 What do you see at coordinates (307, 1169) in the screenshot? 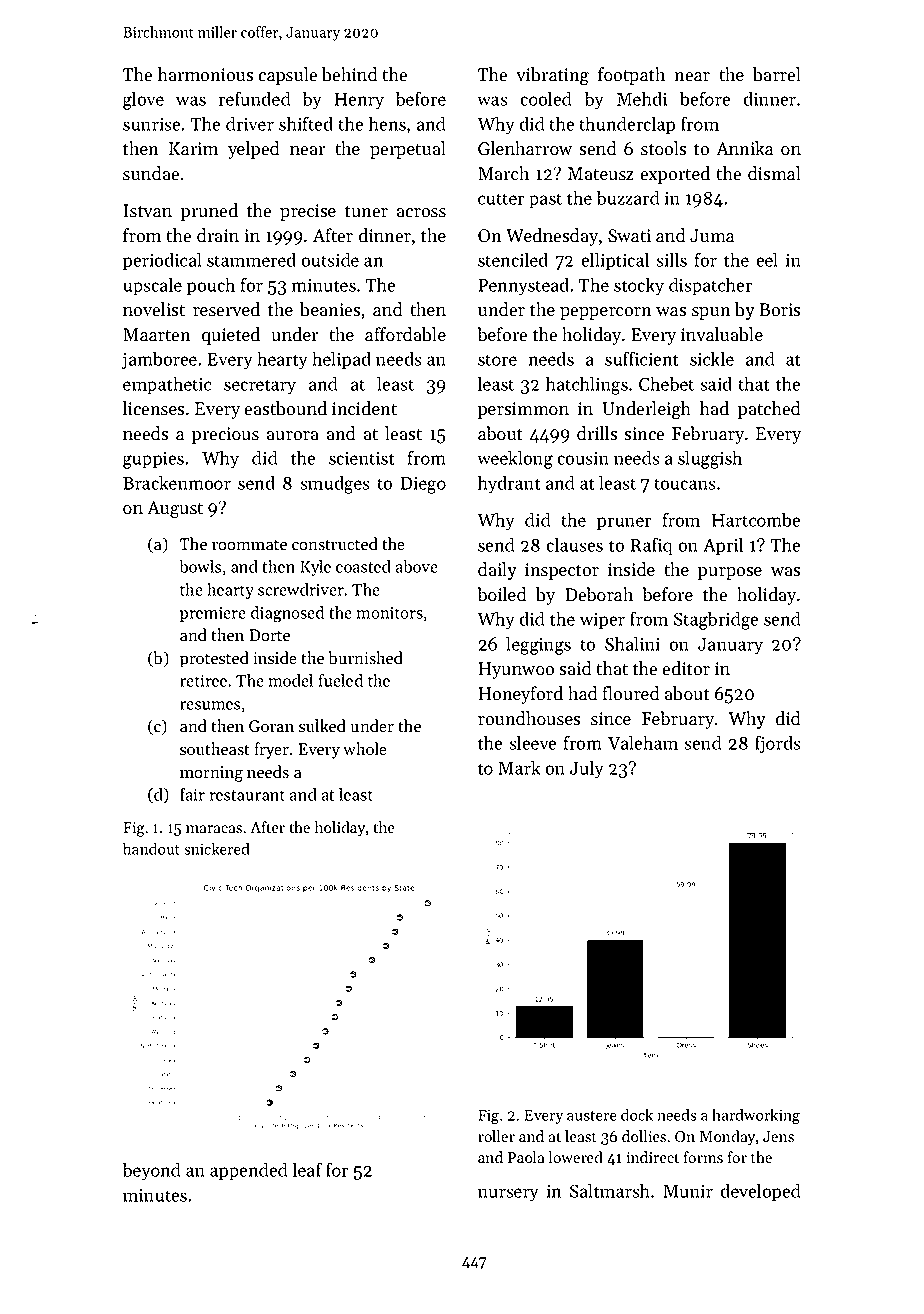
I see `leaf` at bounding box center [307, 1169].
